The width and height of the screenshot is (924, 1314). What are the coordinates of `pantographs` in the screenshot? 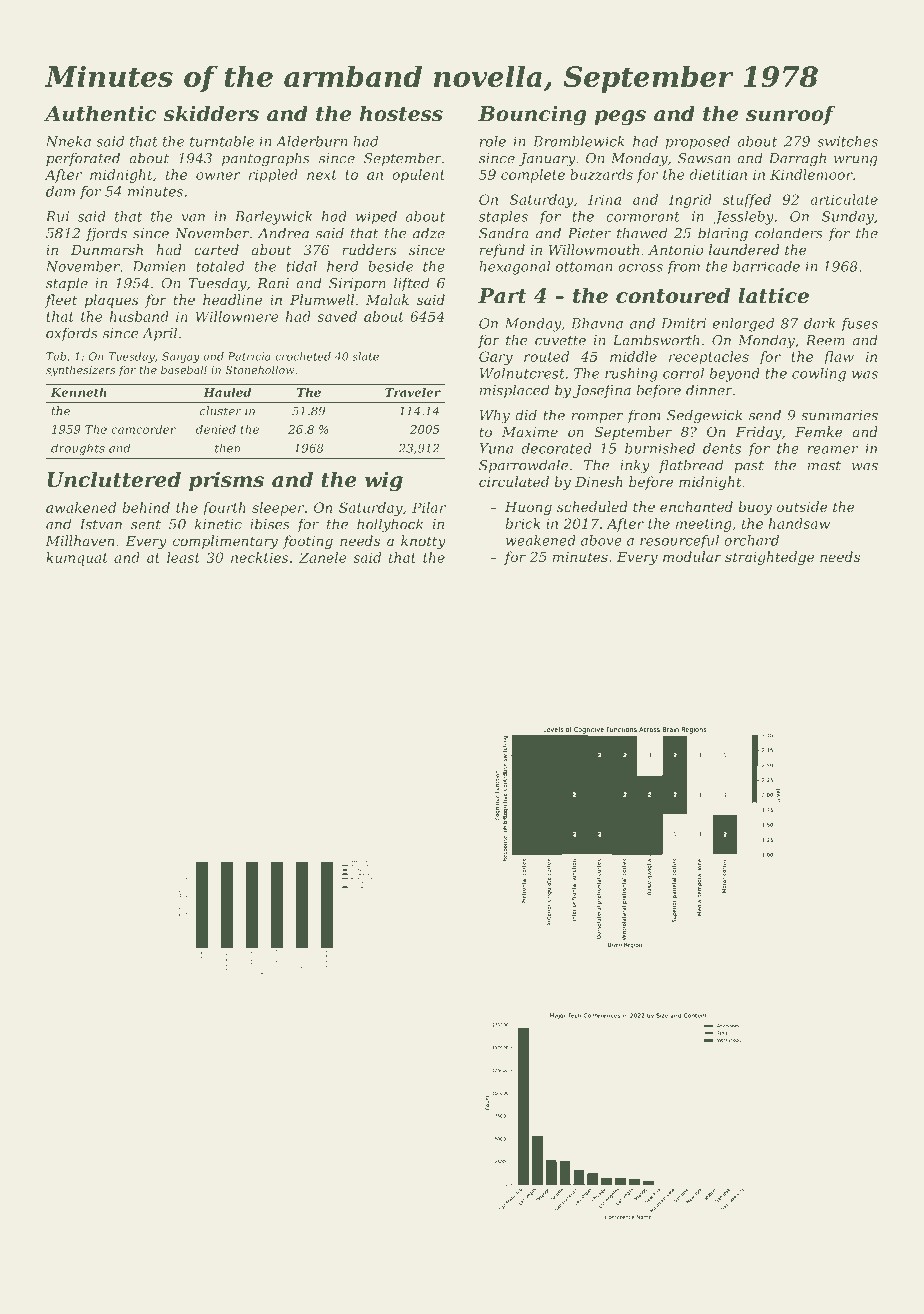 It's located at (266, 159).
